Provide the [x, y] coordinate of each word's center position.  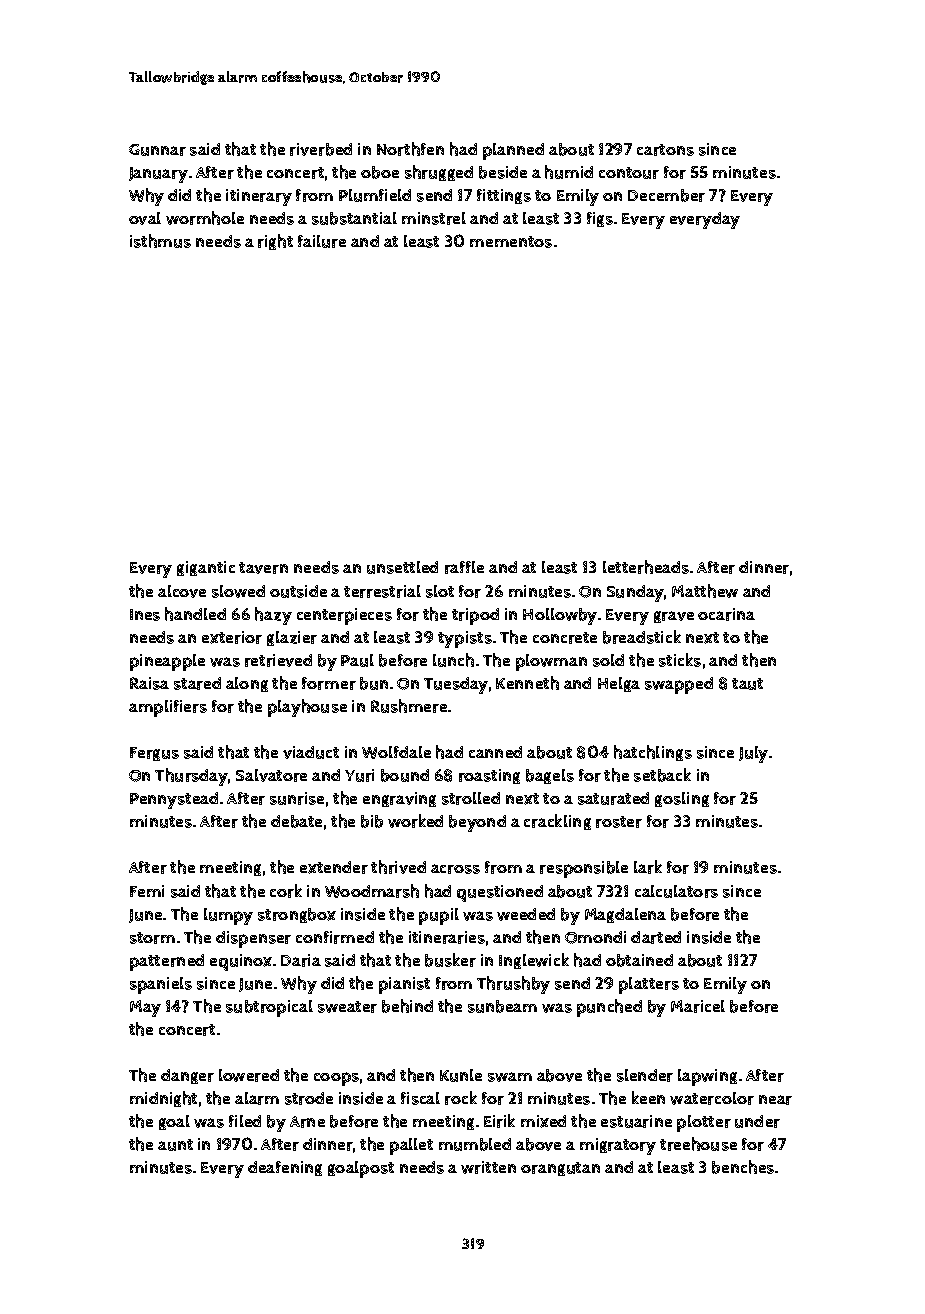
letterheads [646, 567]
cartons [665, 150]
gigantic [206, 568]
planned [513, 151]
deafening [285, 1168]
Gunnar [157, 150]
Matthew [705, 591]
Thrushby [513, 985]
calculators [676, 891]
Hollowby [560, 616]
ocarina [726, 614]
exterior [232, 637]
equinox [241, 962]
